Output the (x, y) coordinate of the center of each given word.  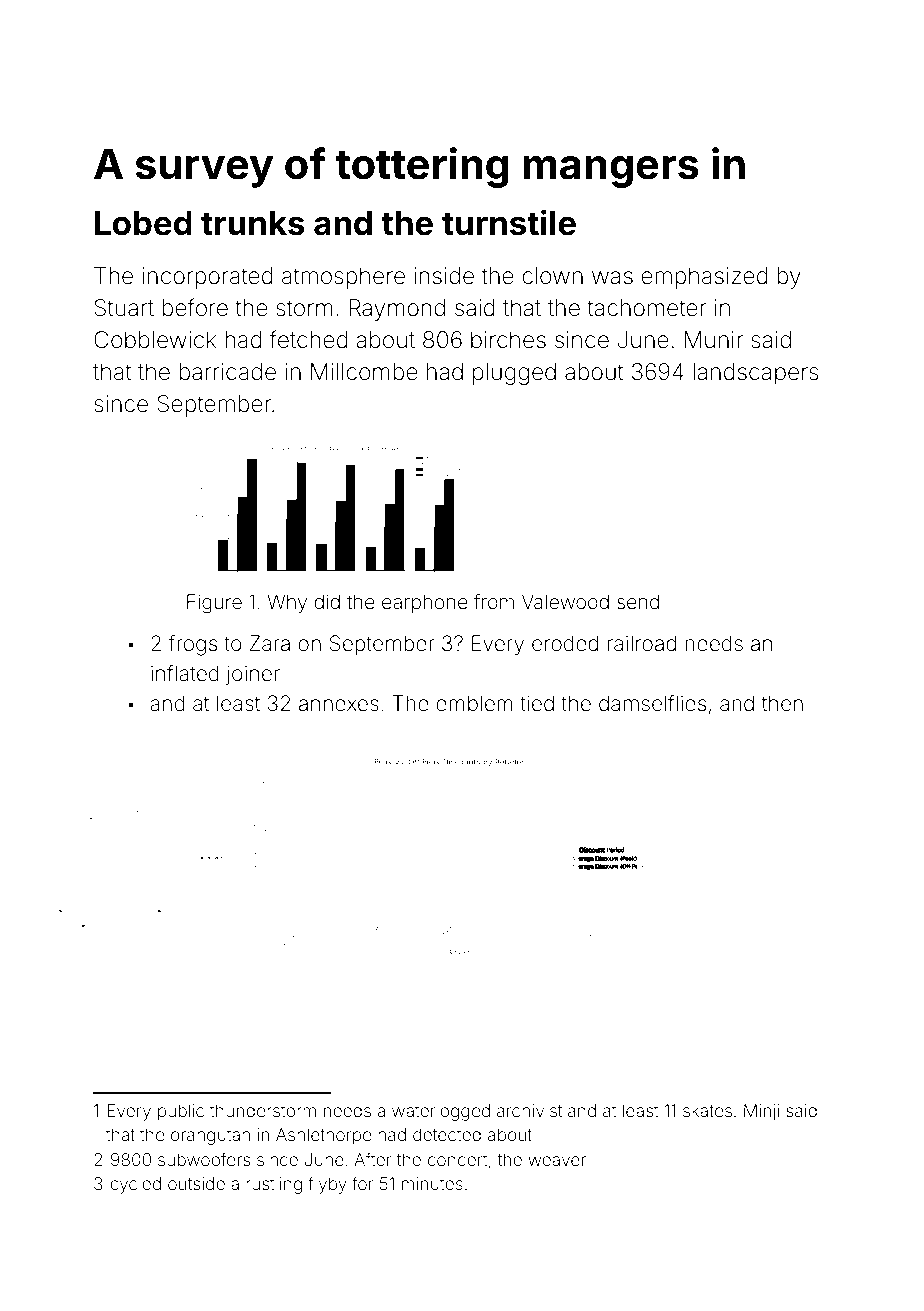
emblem (474, 703)
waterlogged (441, 1112)
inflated (185, 673)
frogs (193, 645)
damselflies (652, 703)
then (782, 703)
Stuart (124, 308)
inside (444, 276)
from (494, 601)
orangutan (210, 1137)
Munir (714, 339)
